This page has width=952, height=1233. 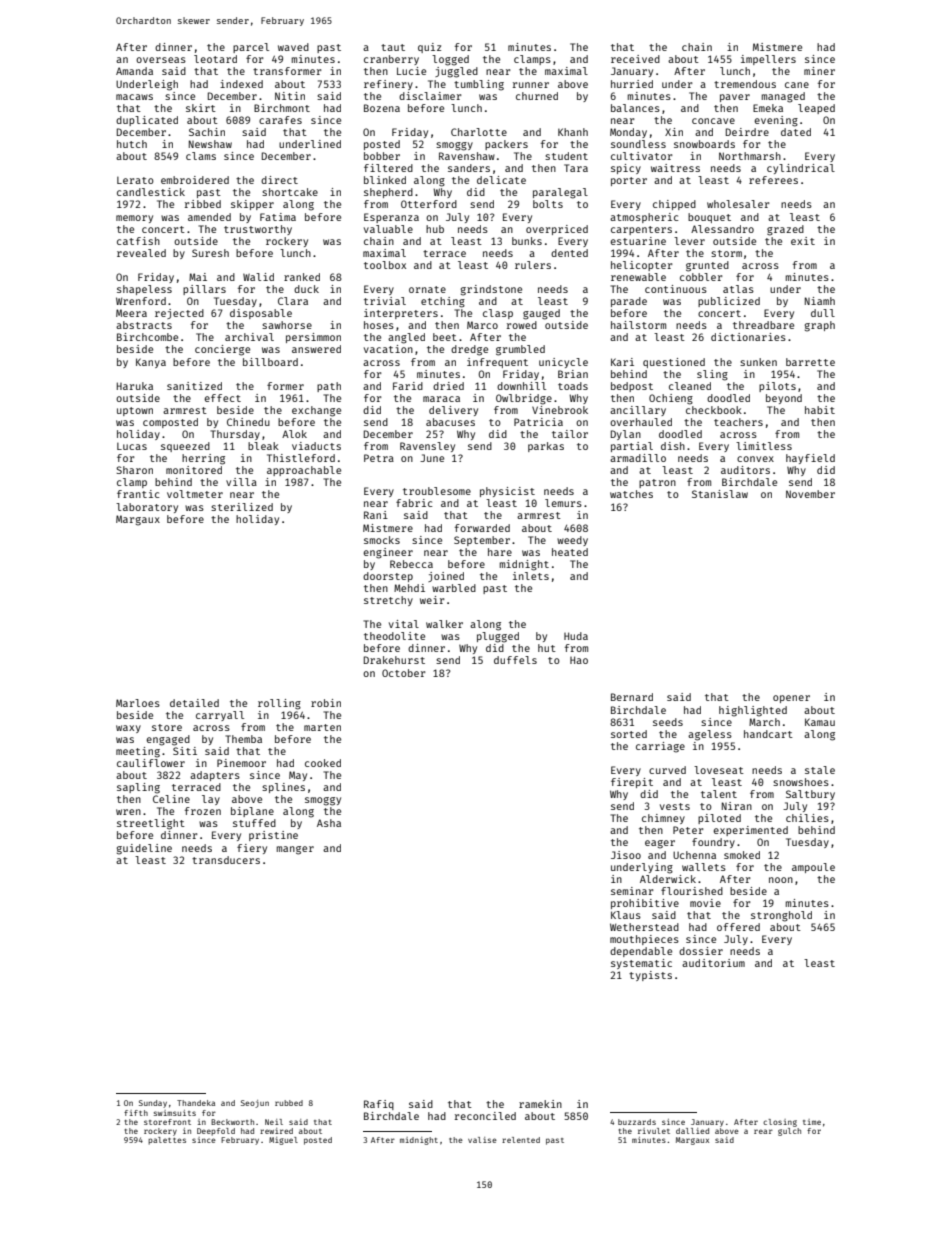 What do you see at coordinates (638, 411) in the page?
I see `ancillary` at bounding box center [638, 411].
